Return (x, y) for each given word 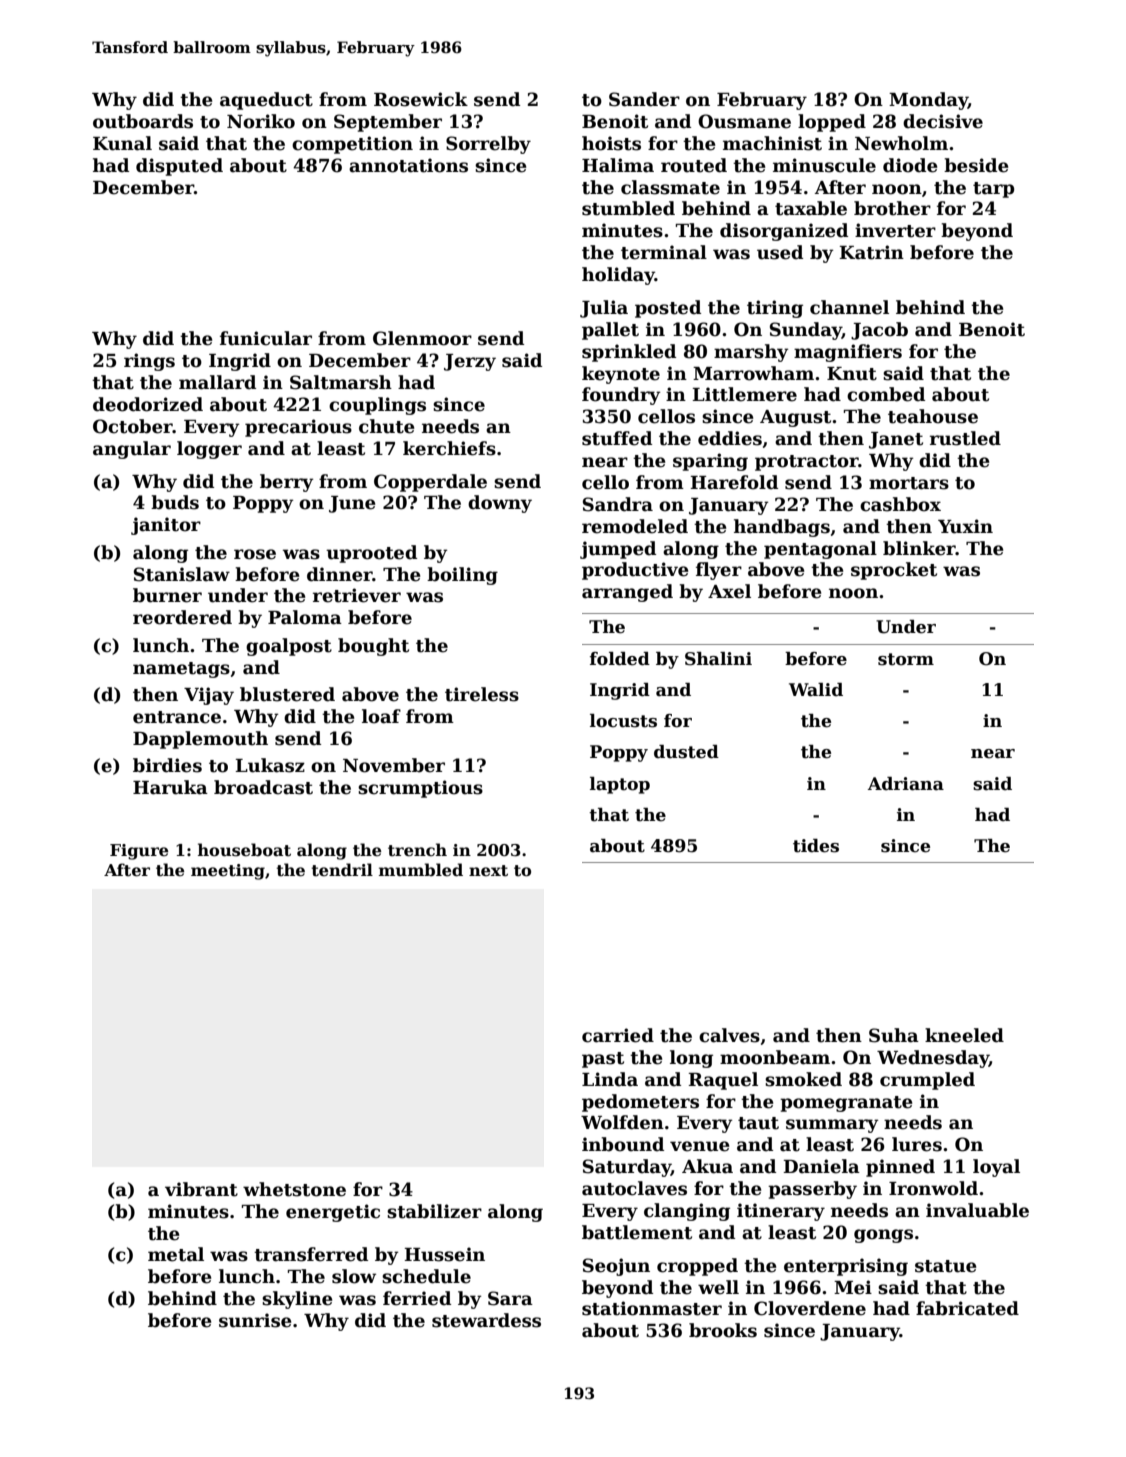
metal (176, 1254)
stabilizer (434, 1211)
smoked (803, 1079)
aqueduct (266, 101)
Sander (644, 99)
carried (618, 1035)
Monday (928, 101)
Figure (139, 852)
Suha (894, 1035)
